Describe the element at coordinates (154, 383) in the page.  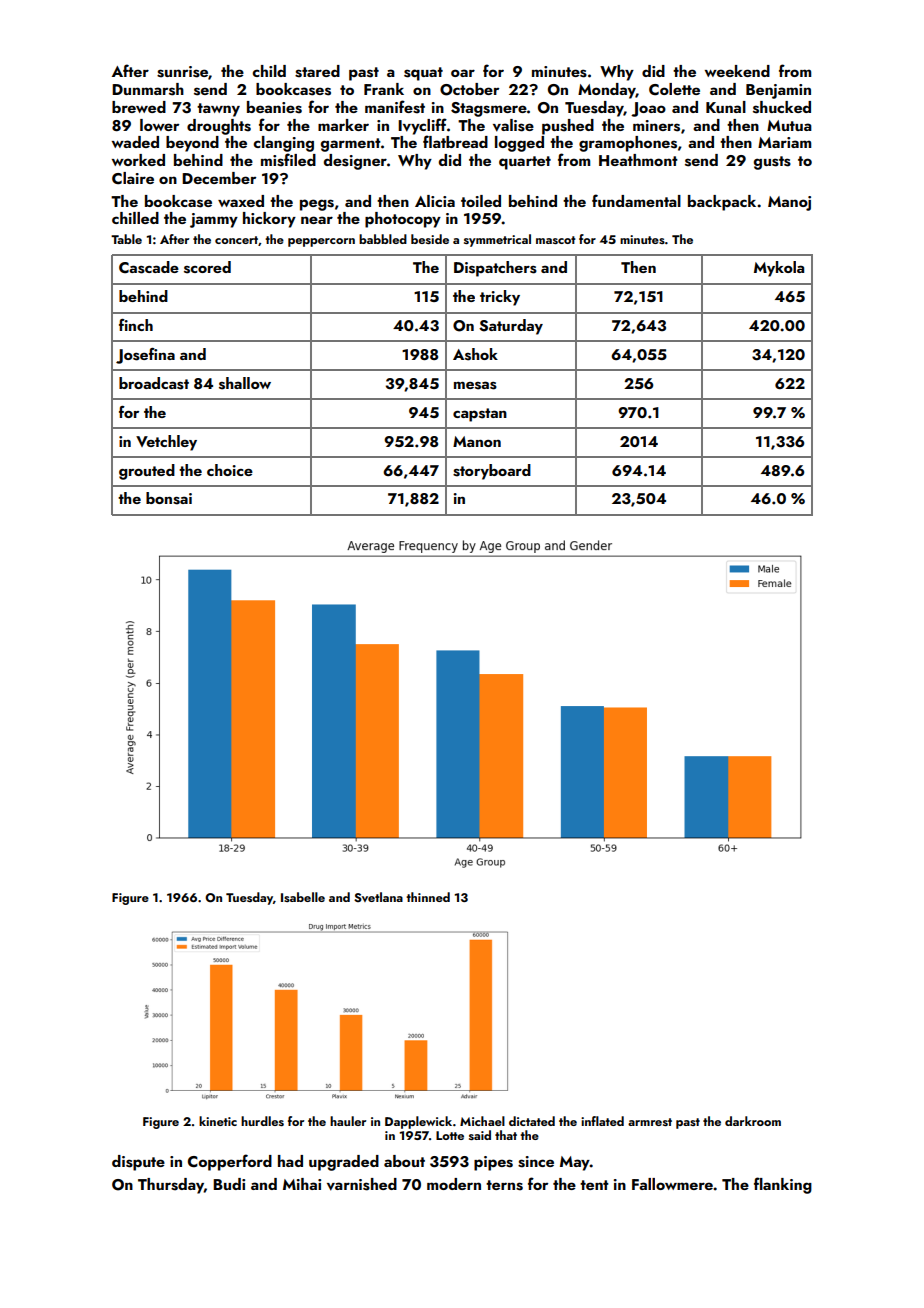
I see `broadcast` at that location.
